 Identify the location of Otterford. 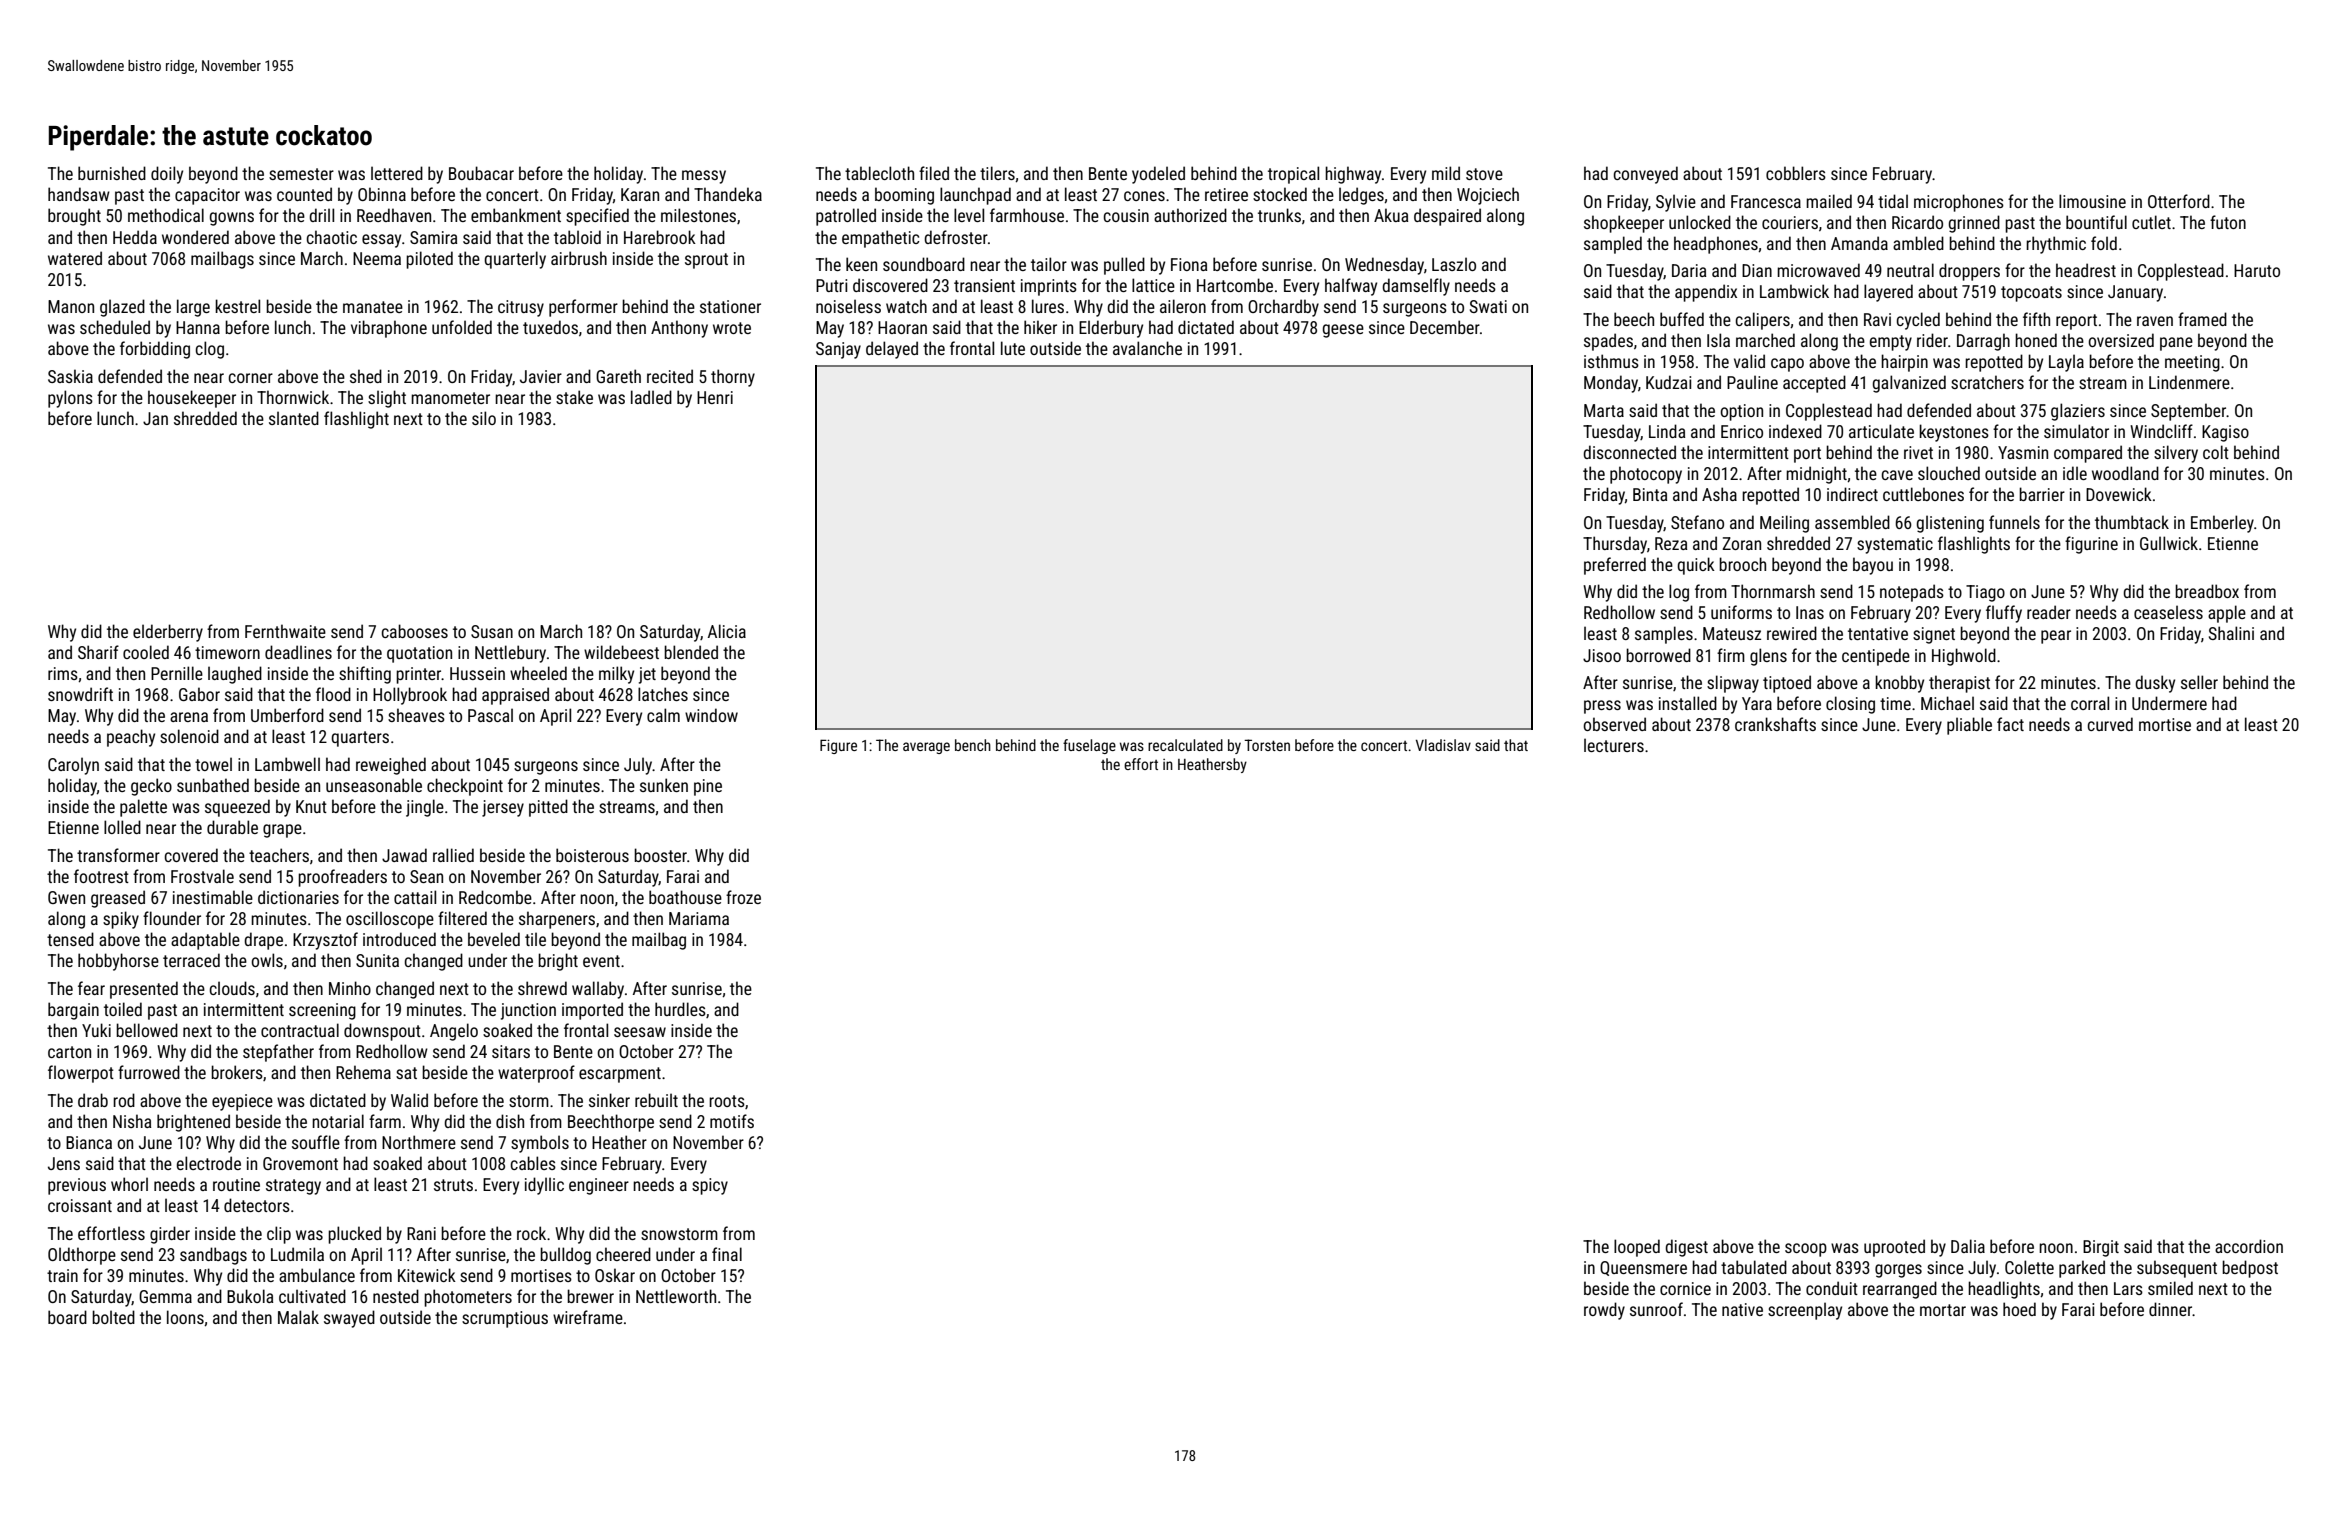
(2179, 201).
